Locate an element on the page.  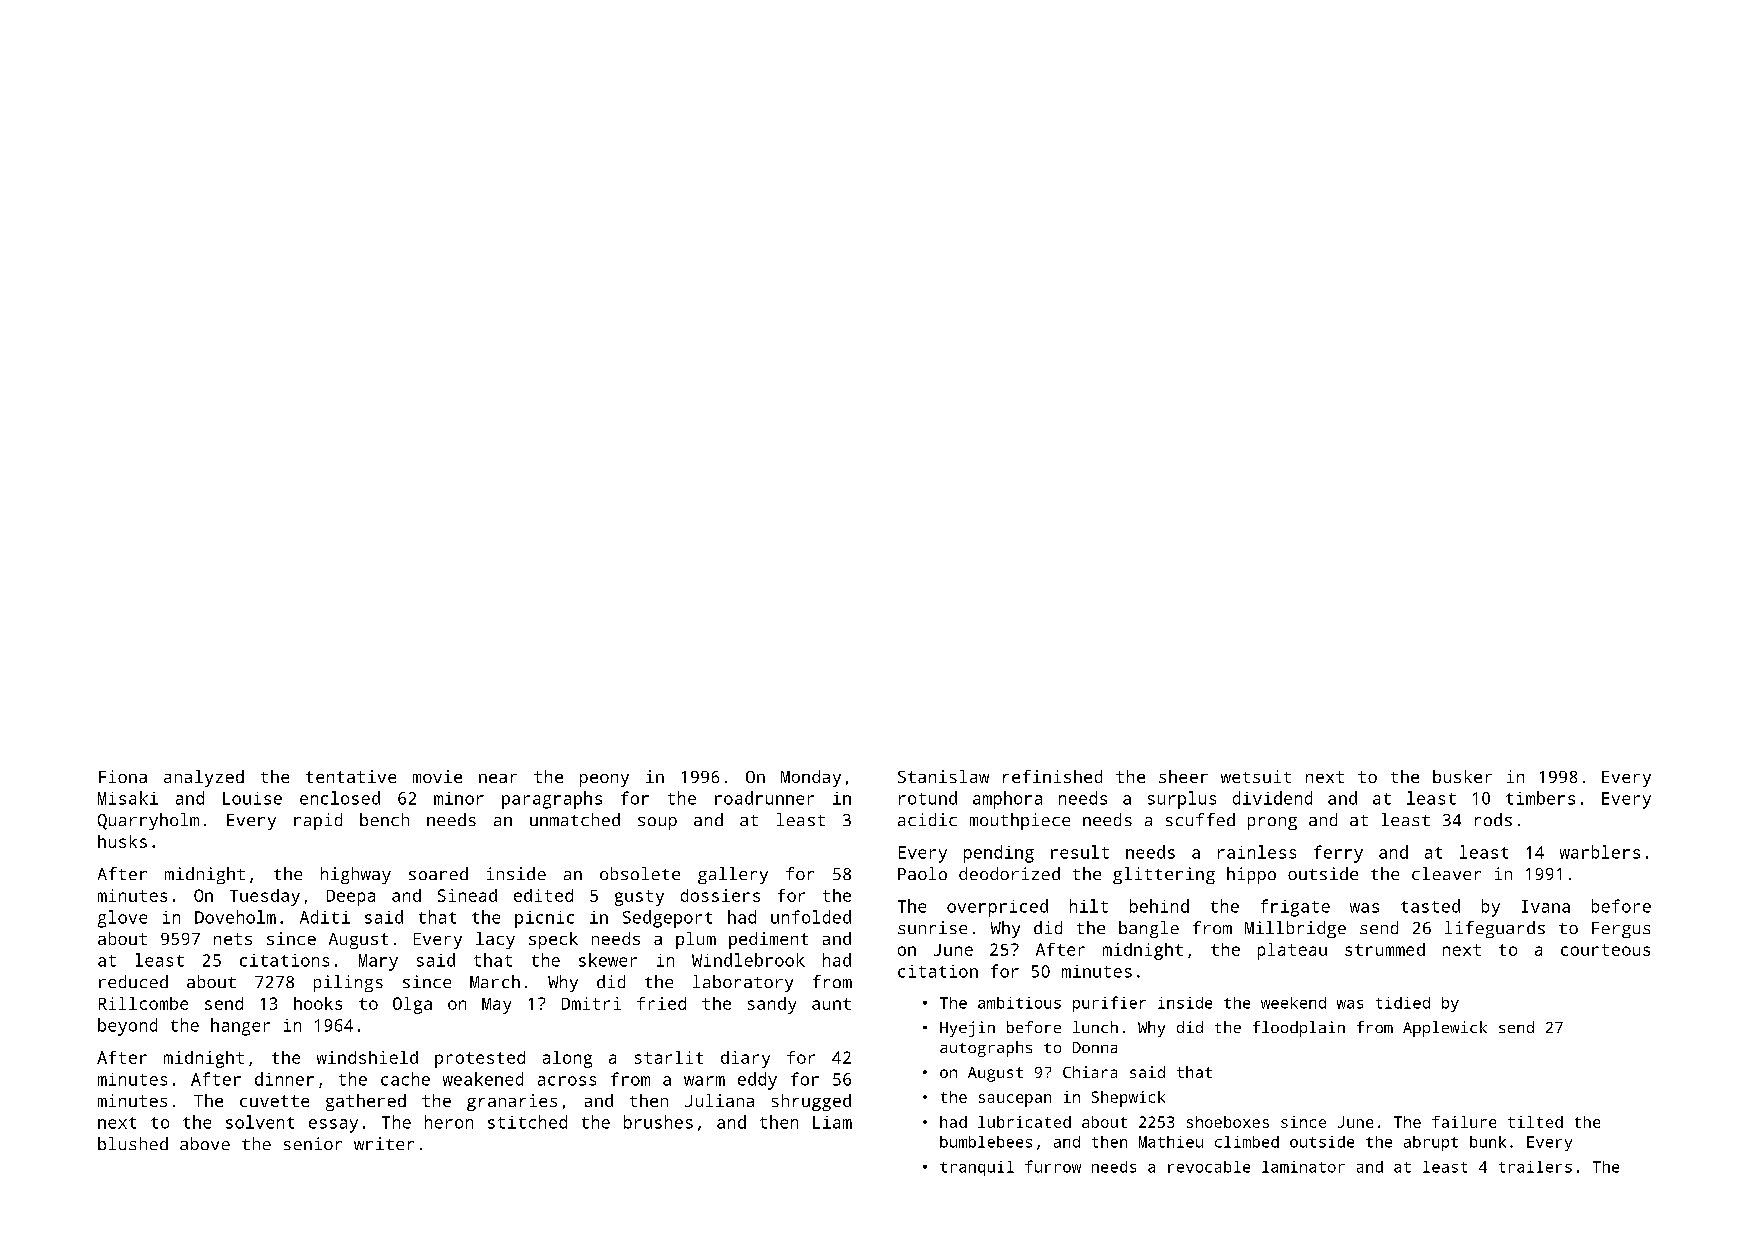
solvent is located at coordinates (260, 1122).
